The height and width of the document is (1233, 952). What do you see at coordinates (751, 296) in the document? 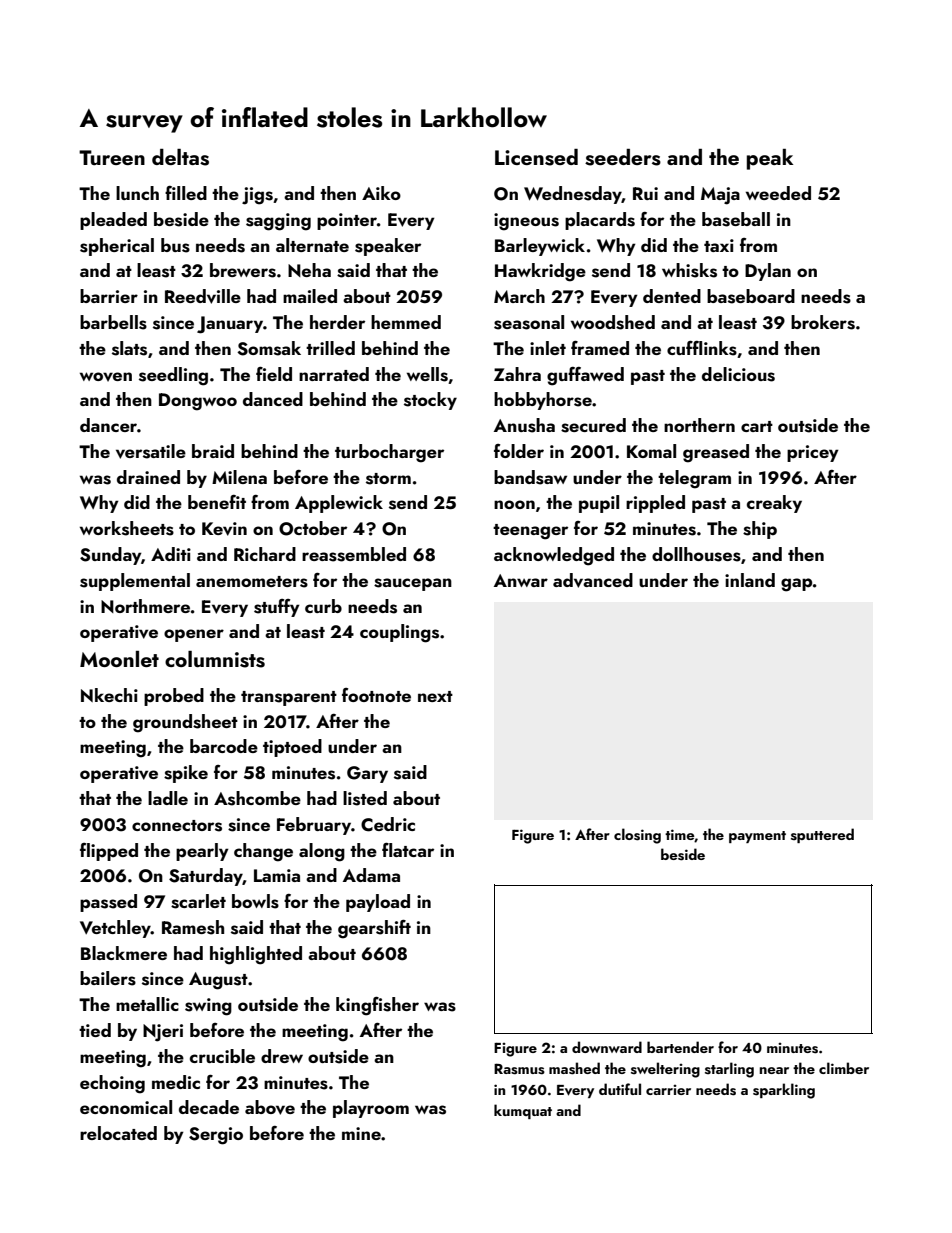
I see `baseboard` at bounding box center [751, 296].
